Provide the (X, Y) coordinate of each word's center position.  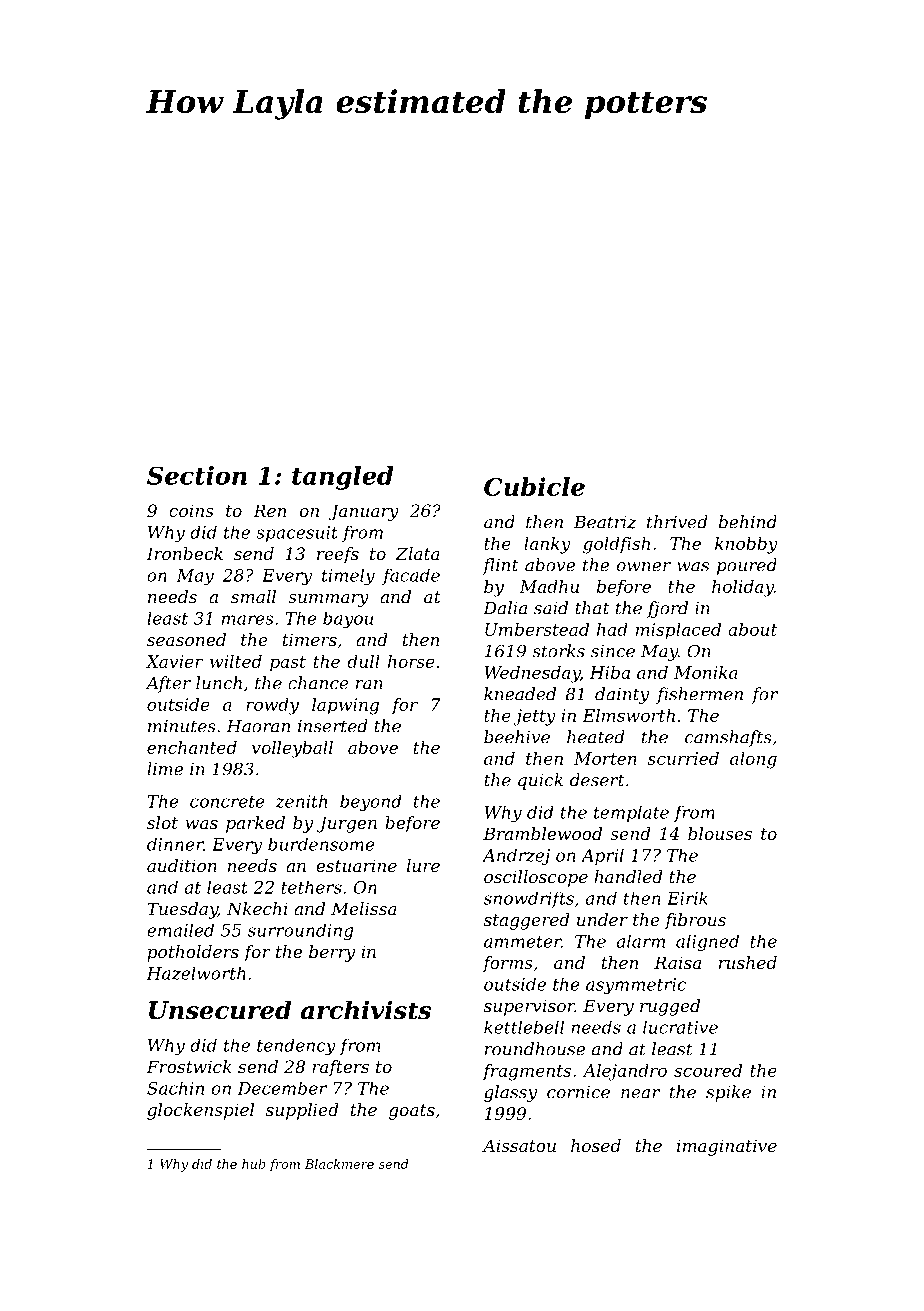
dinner (175, 844)
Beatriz (605, 522)
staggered (527, 921)
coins (191, 510)
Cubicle (534, 486)
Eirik (687, 898)
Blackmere (339, 1164)
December (282, 1088)
